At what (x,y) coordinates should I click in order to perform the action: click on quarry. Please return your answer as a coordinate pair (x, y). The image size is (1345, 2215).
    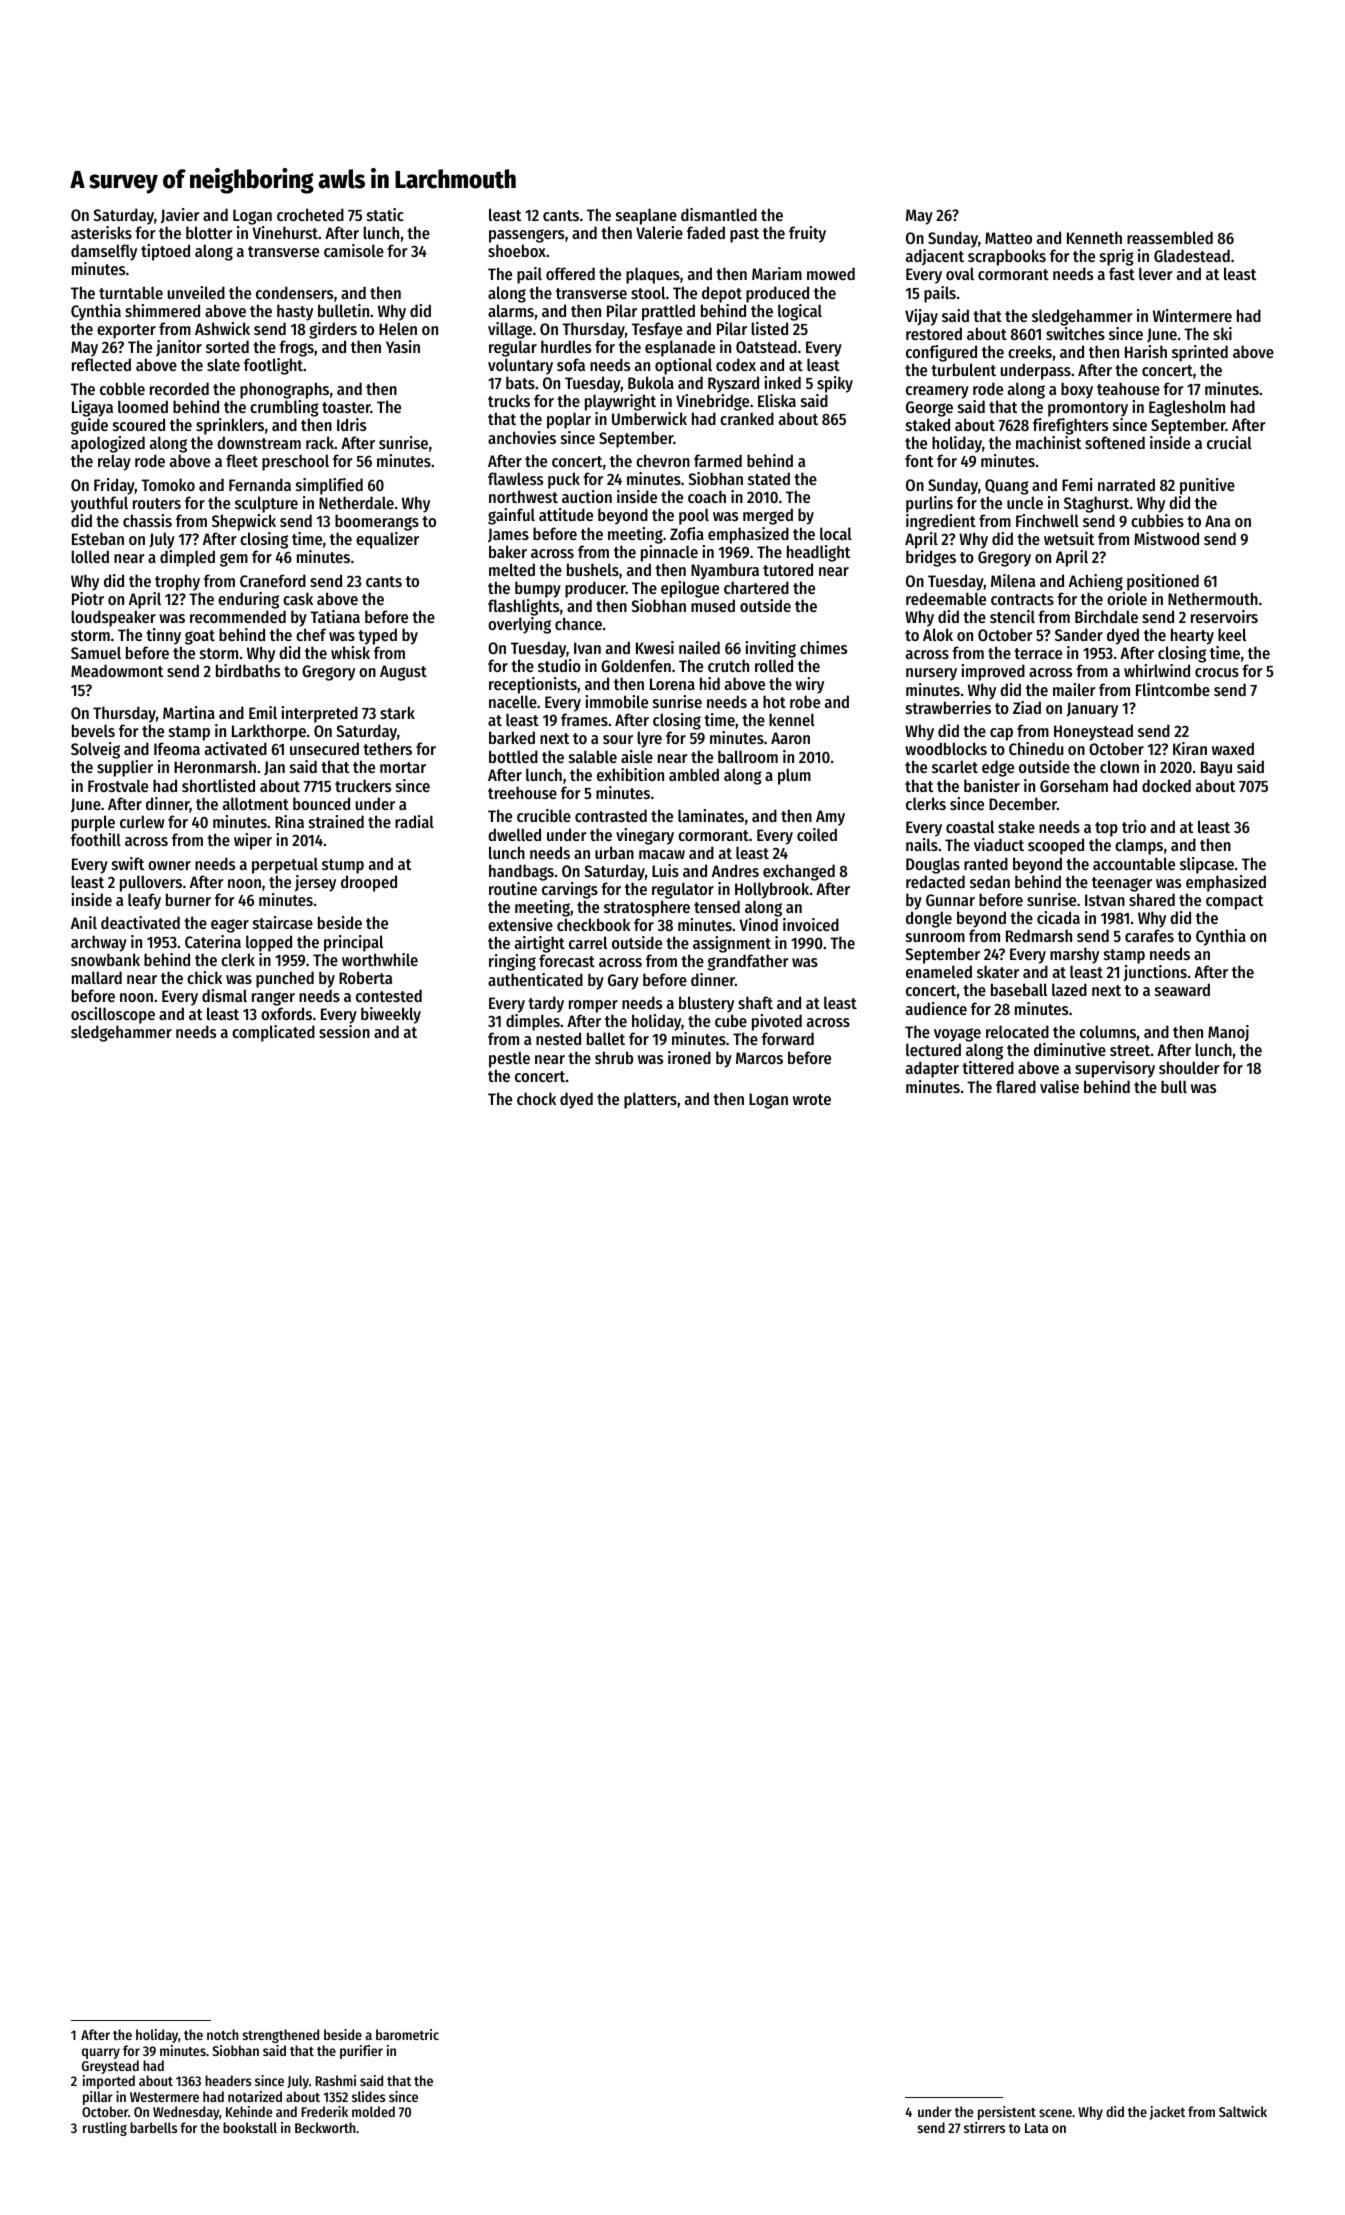
    Looking at the image, I should click on (101, 2053).
